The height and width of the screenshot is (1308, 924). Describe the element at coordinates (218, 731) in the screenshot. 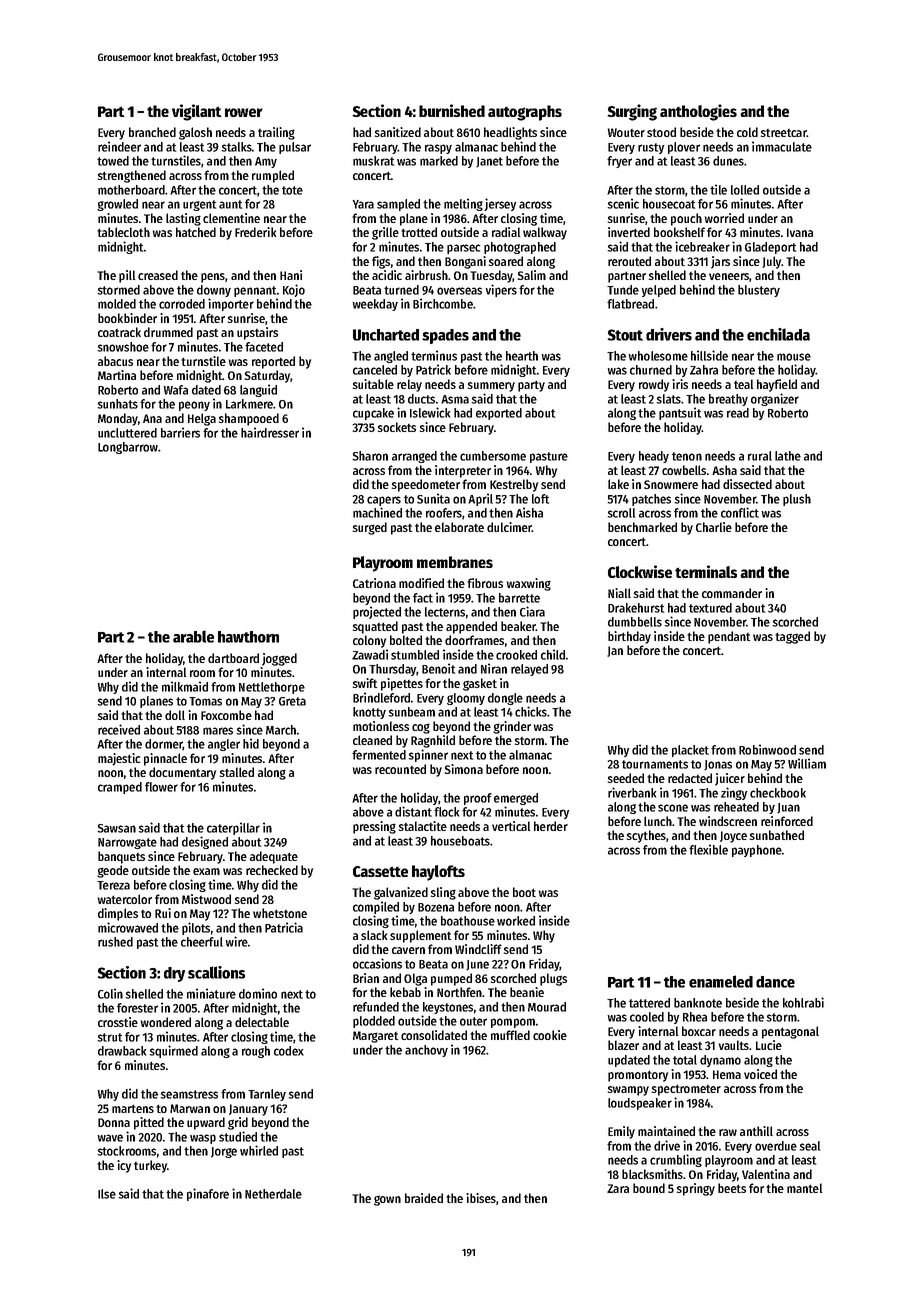

I see `mares` at that location.
